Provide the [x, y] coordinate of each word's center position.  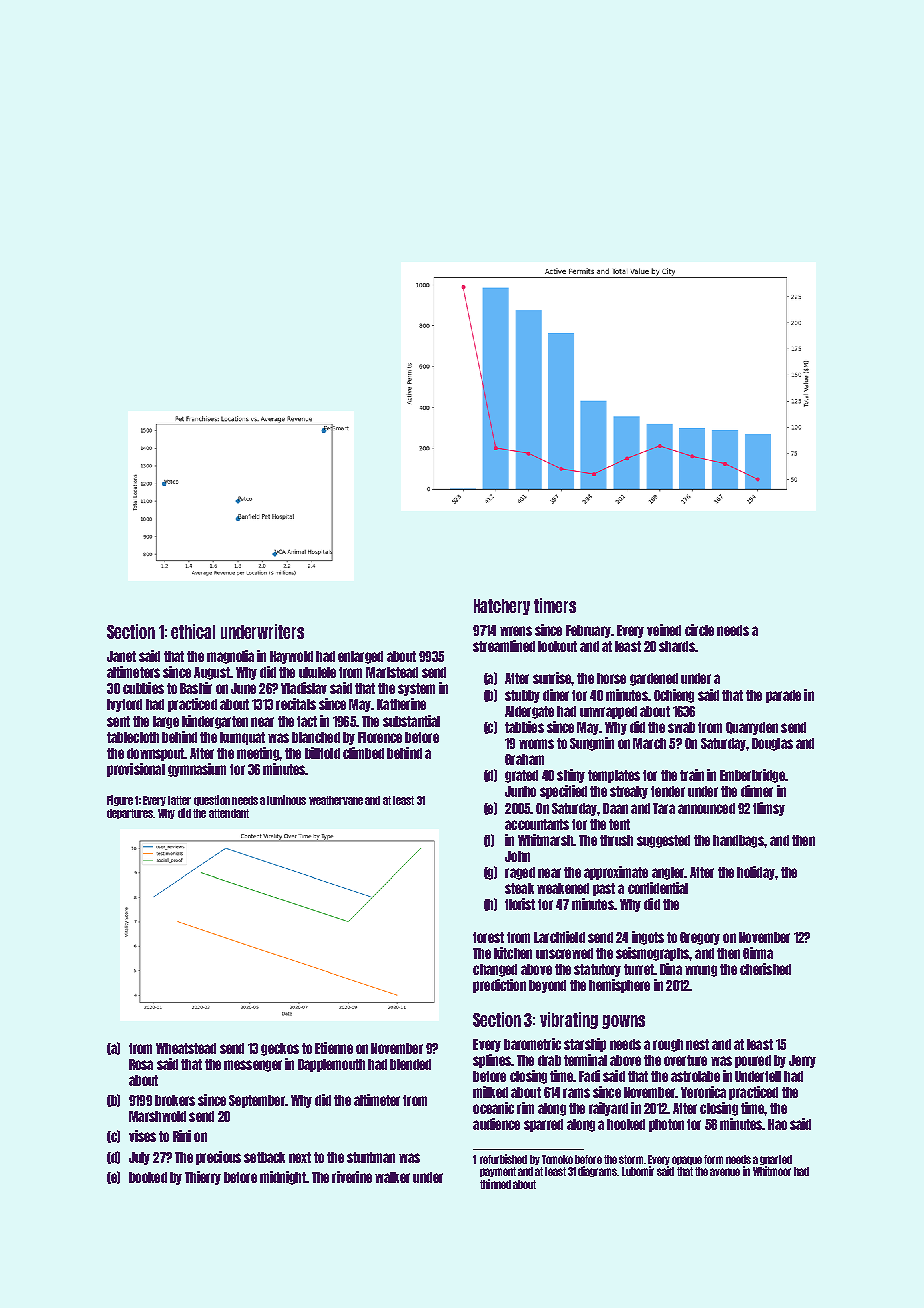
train [692, 775]
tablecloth [133, 737]
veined [664, 630]
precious [218, 1158]
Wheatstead [186, 1048]
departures [130, 814]
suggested [663, 841]
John [517, 856]
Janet [121, 656]
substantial [411, 721]
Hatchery [502, 607]
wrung [701, 971]
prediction [499, 986]
